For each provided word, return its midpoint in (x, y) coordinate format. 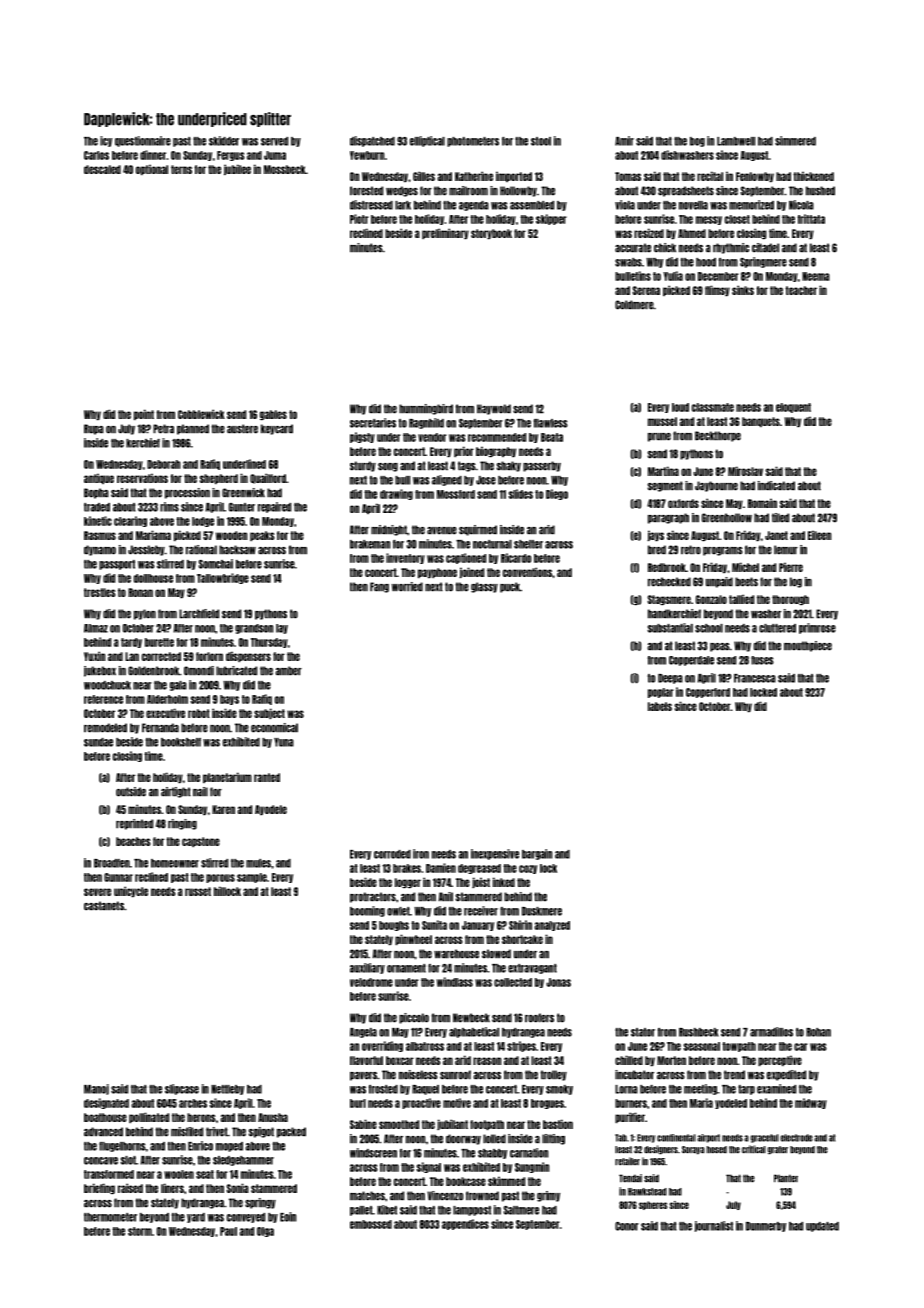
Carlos (96, 155)
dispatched (372, 141)
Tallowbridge (223, 578)
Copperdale (691, 661)
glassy (484, 587)
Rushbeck (698, 1032)
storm (140, 1231)
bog (697, 142)
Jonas (558, 982)
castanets (104, 906)
